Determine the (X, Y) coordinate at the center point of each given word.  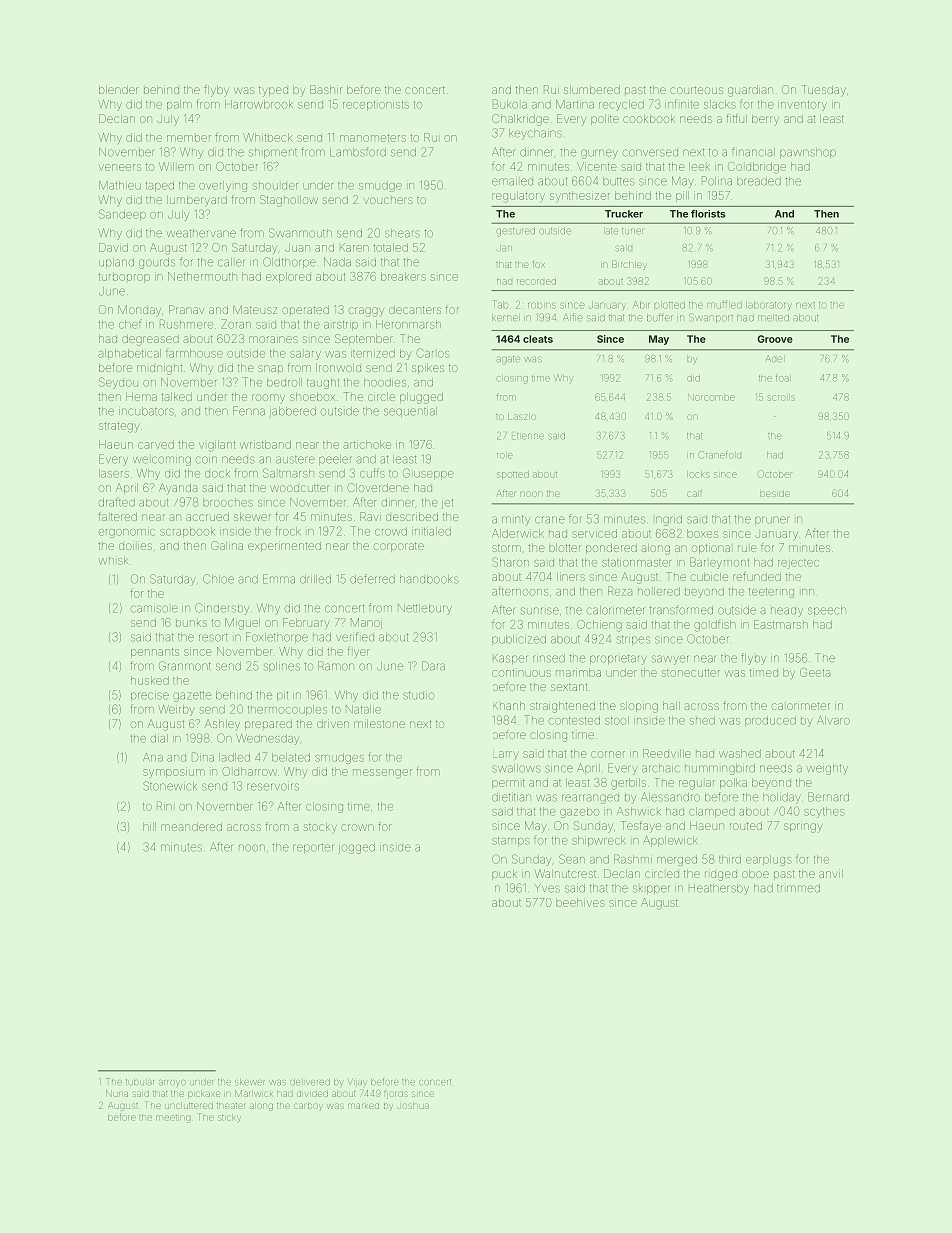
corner (608, 754)
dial (159, 738)
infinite (682, 104)
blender (118, 90)
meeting (173, 1119)
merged (677, 860)
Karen (354, 247)
